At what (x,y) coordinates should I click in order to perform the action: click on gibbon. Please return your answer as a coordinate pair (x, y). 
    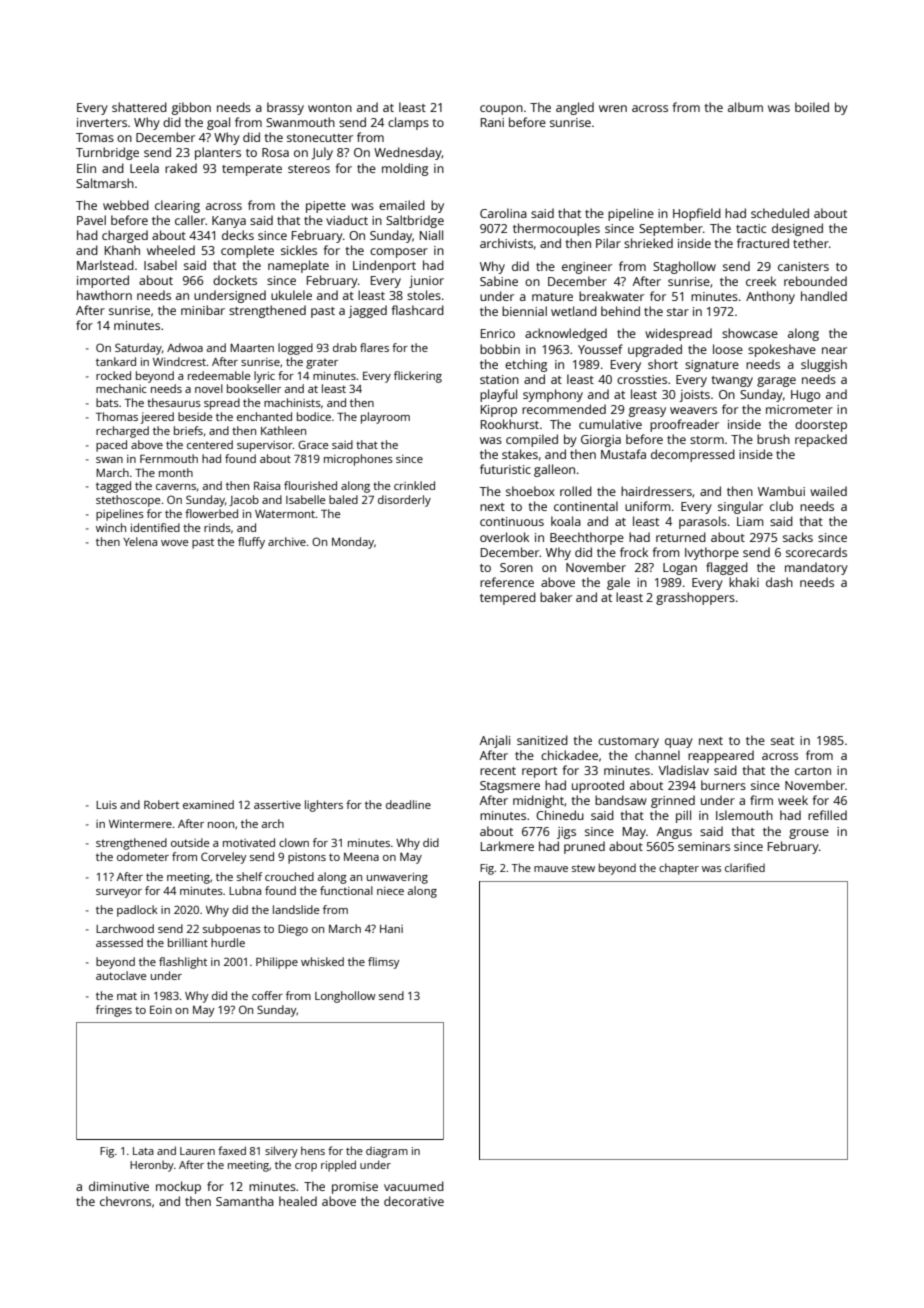
    Looking at the image, I should click on (191, 108).
